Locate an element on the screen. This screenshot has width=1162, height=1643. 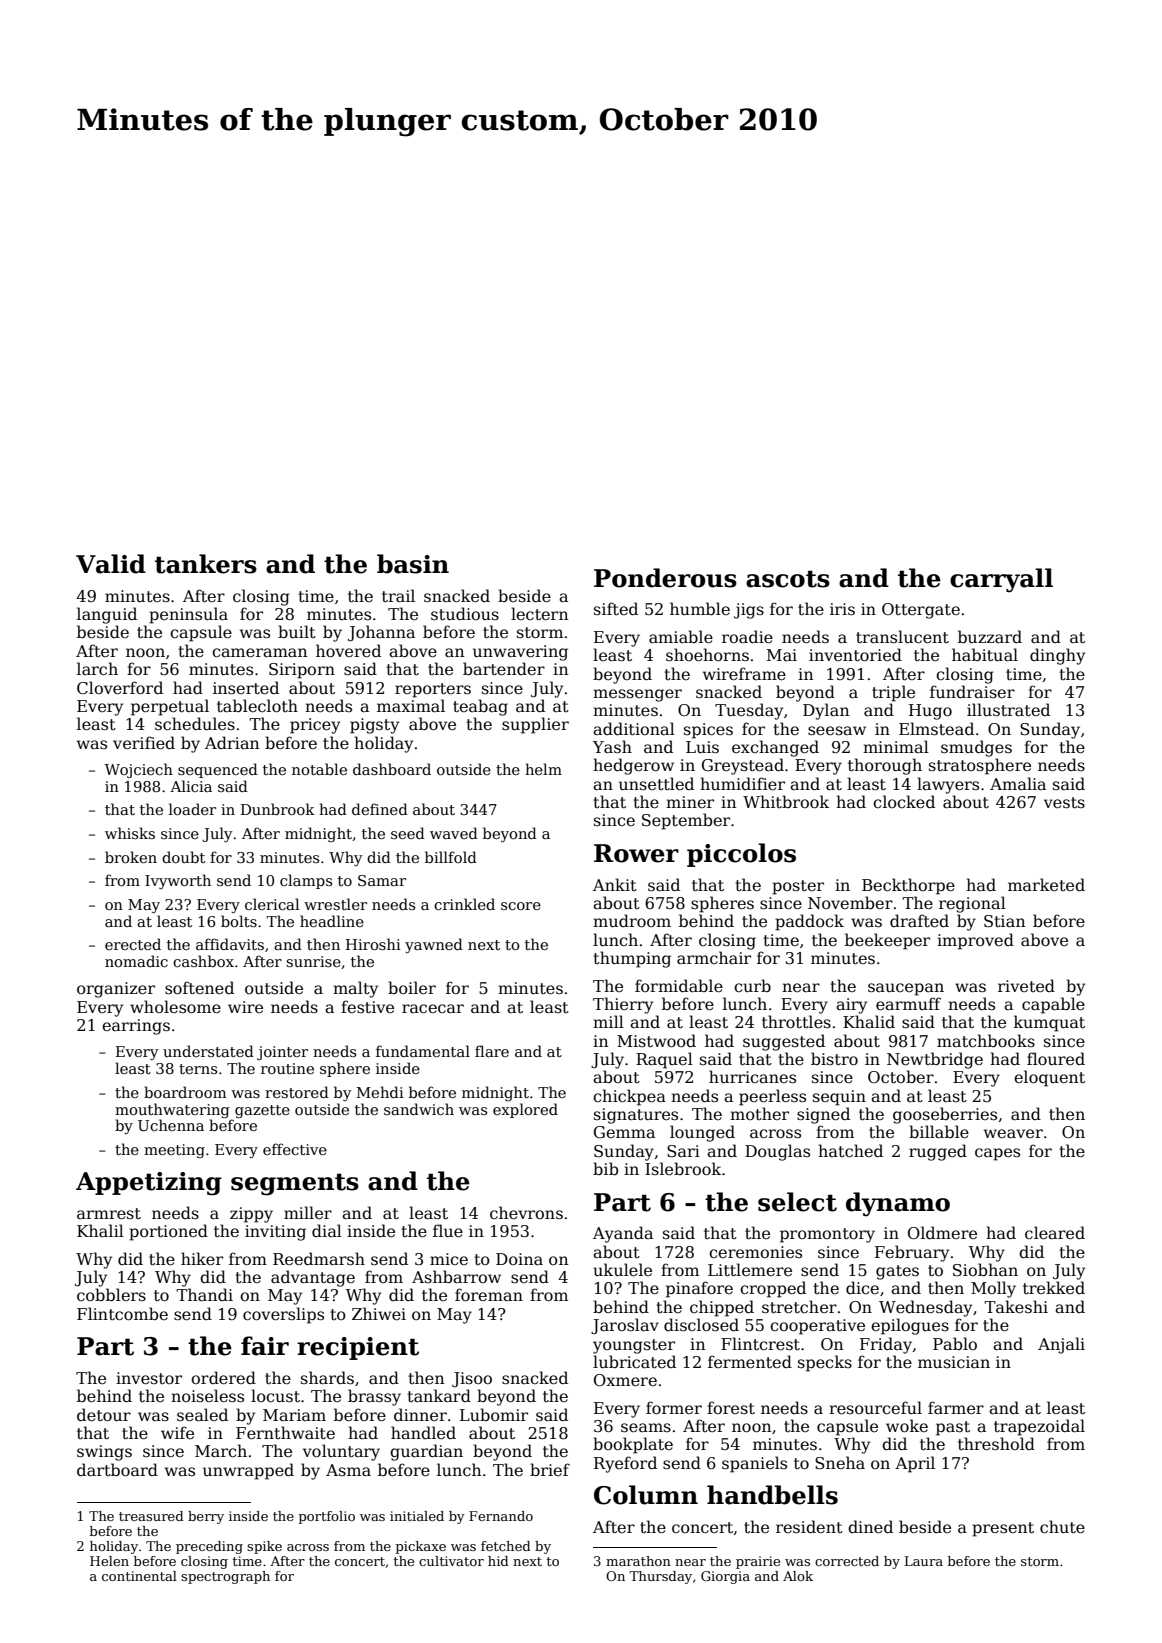
lectern is located at coordinates (539, 613).
